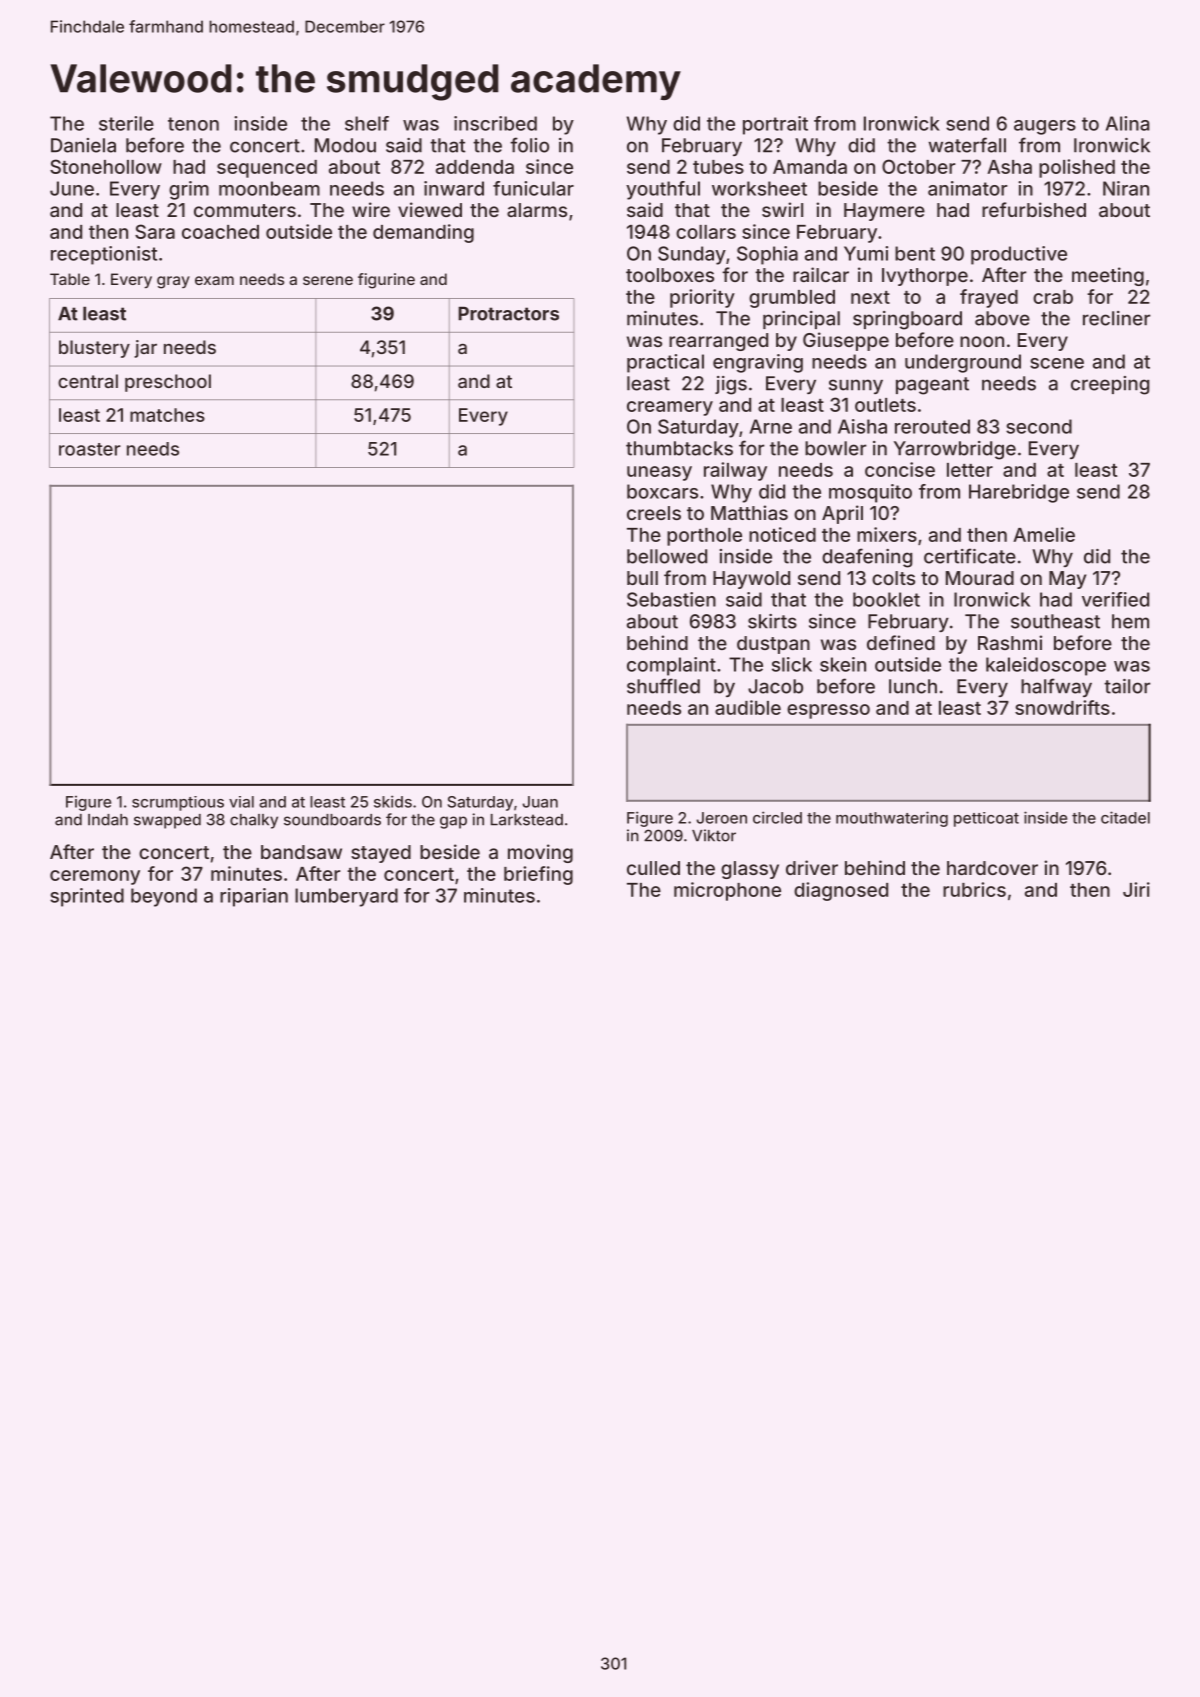  I want to click on boxcars, so click(662, 491).
